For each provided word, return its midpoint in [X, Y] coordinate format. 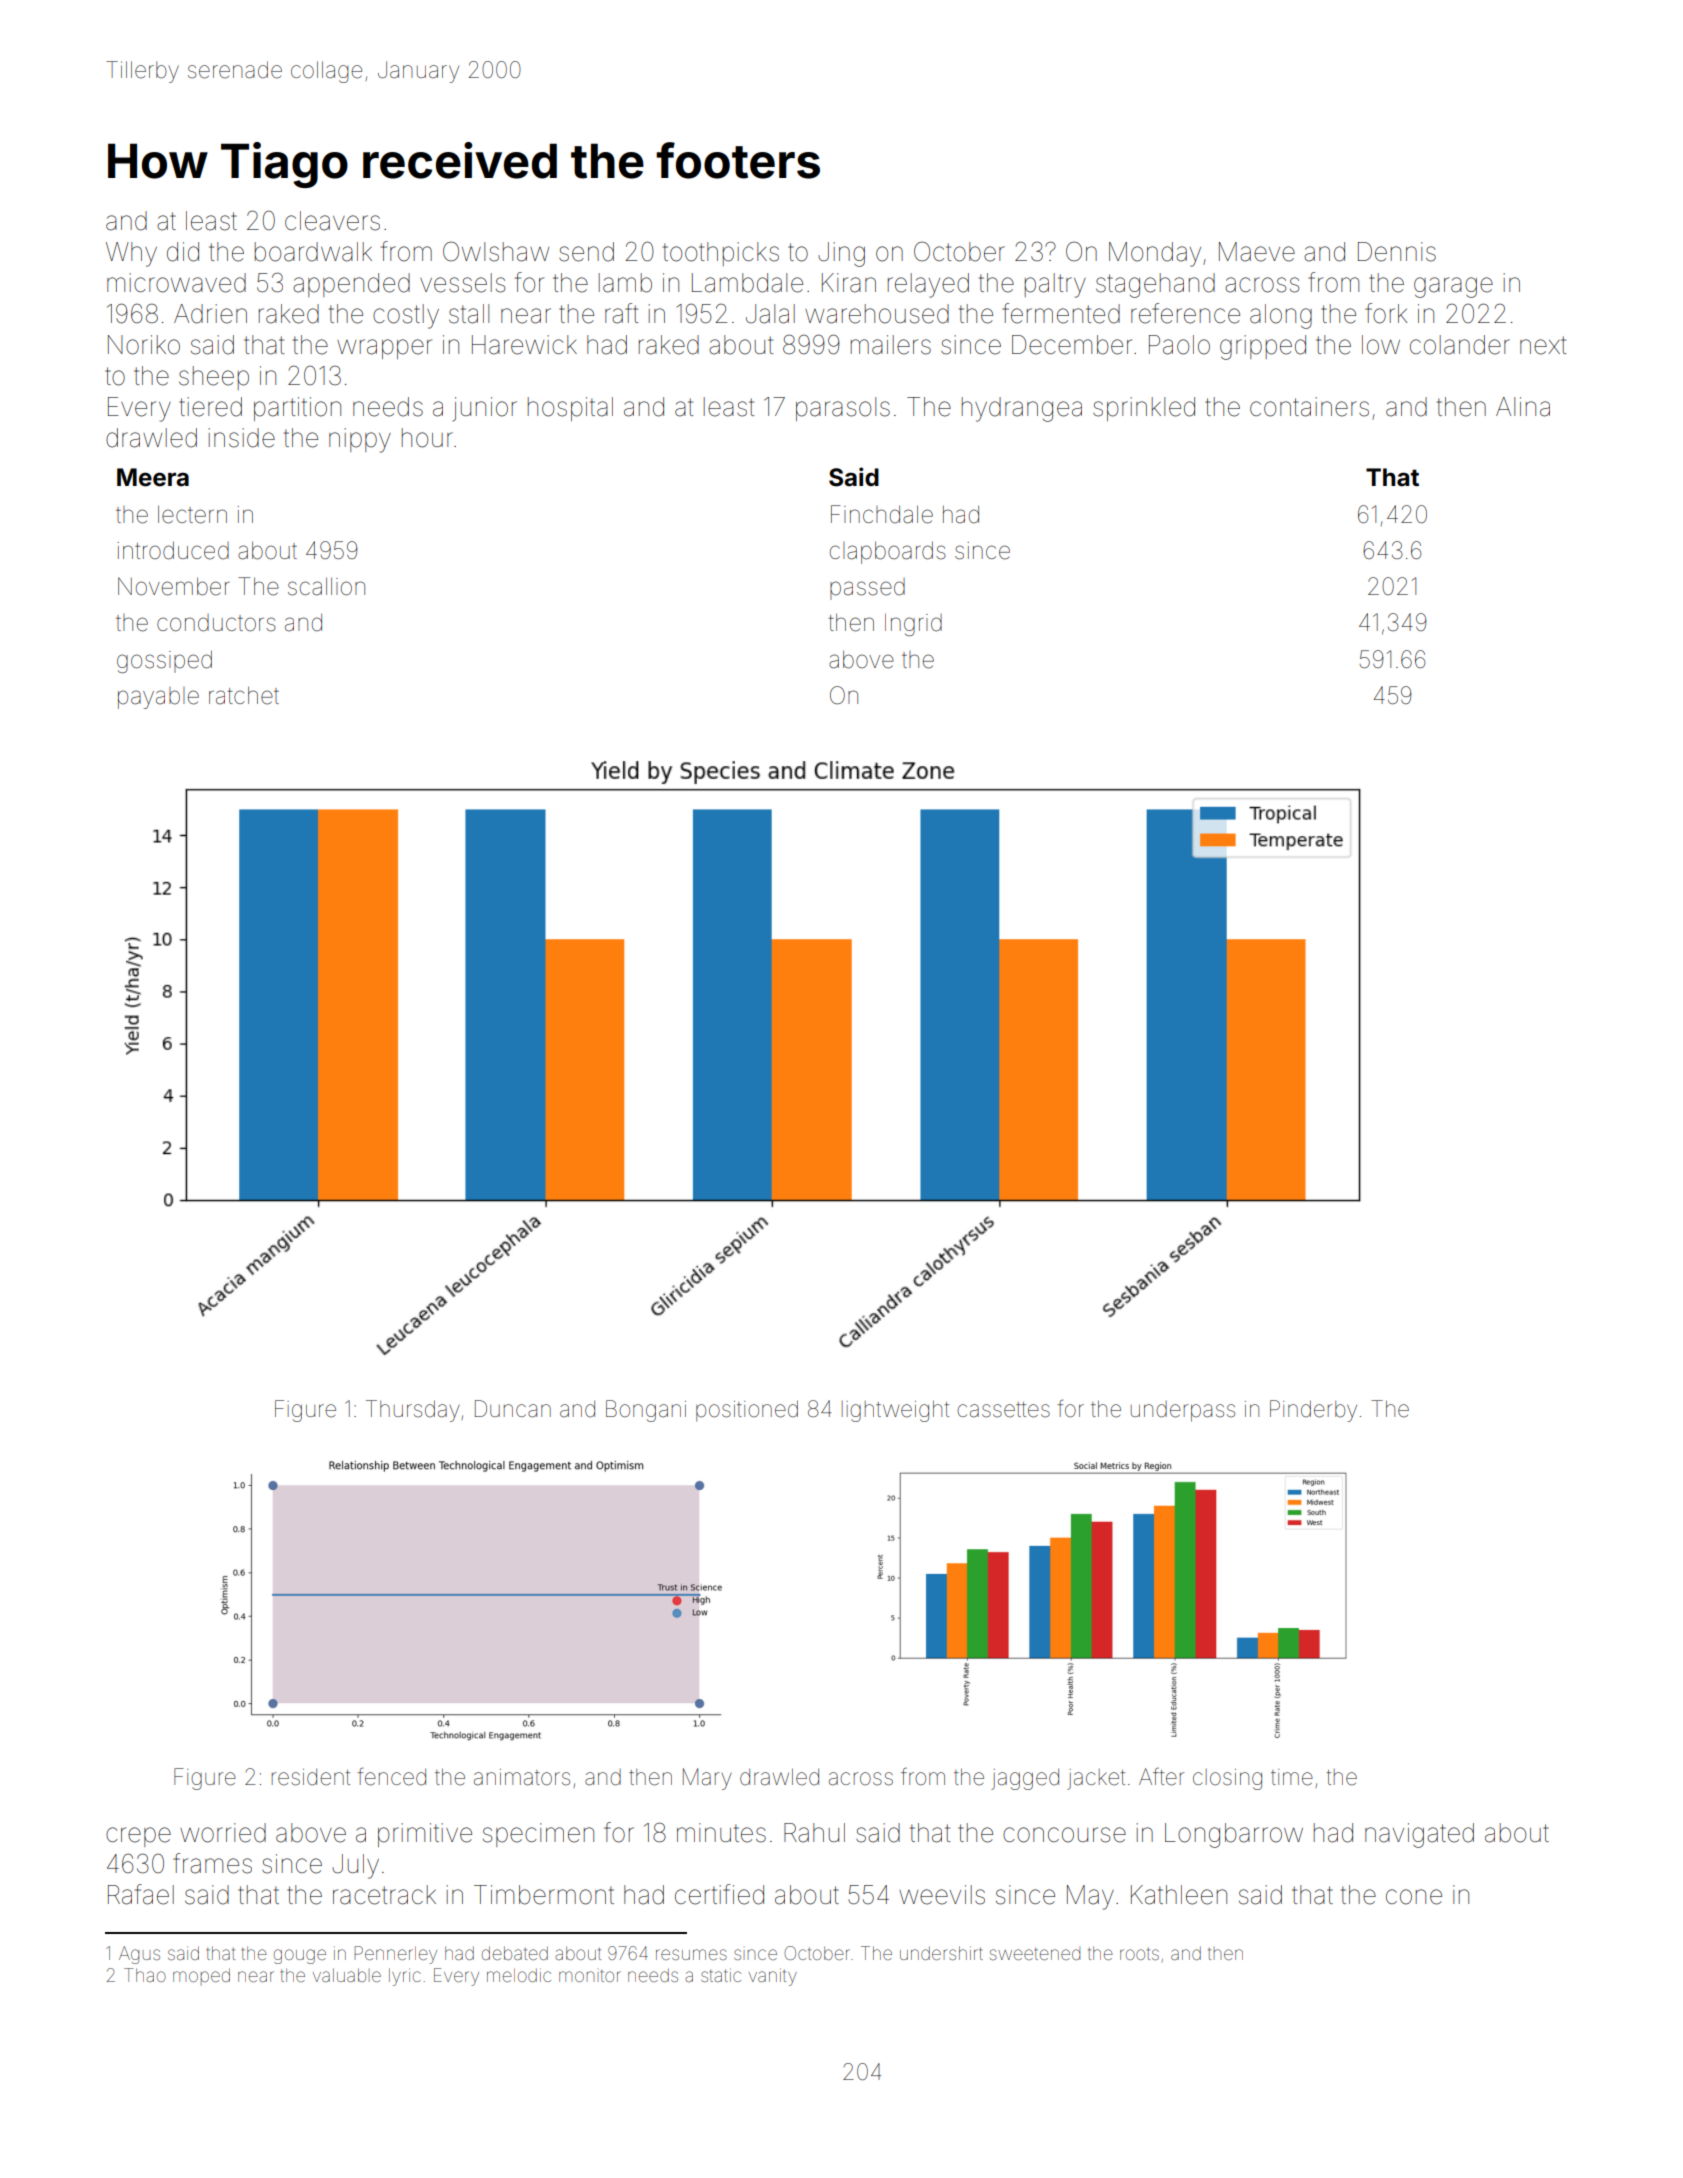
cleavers [332, 221]
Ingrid [913, 625]
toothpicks [721, 254]
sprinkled [1144, 409]
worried [223, 1833]
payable [158, 698]
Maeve [1257, 252]
